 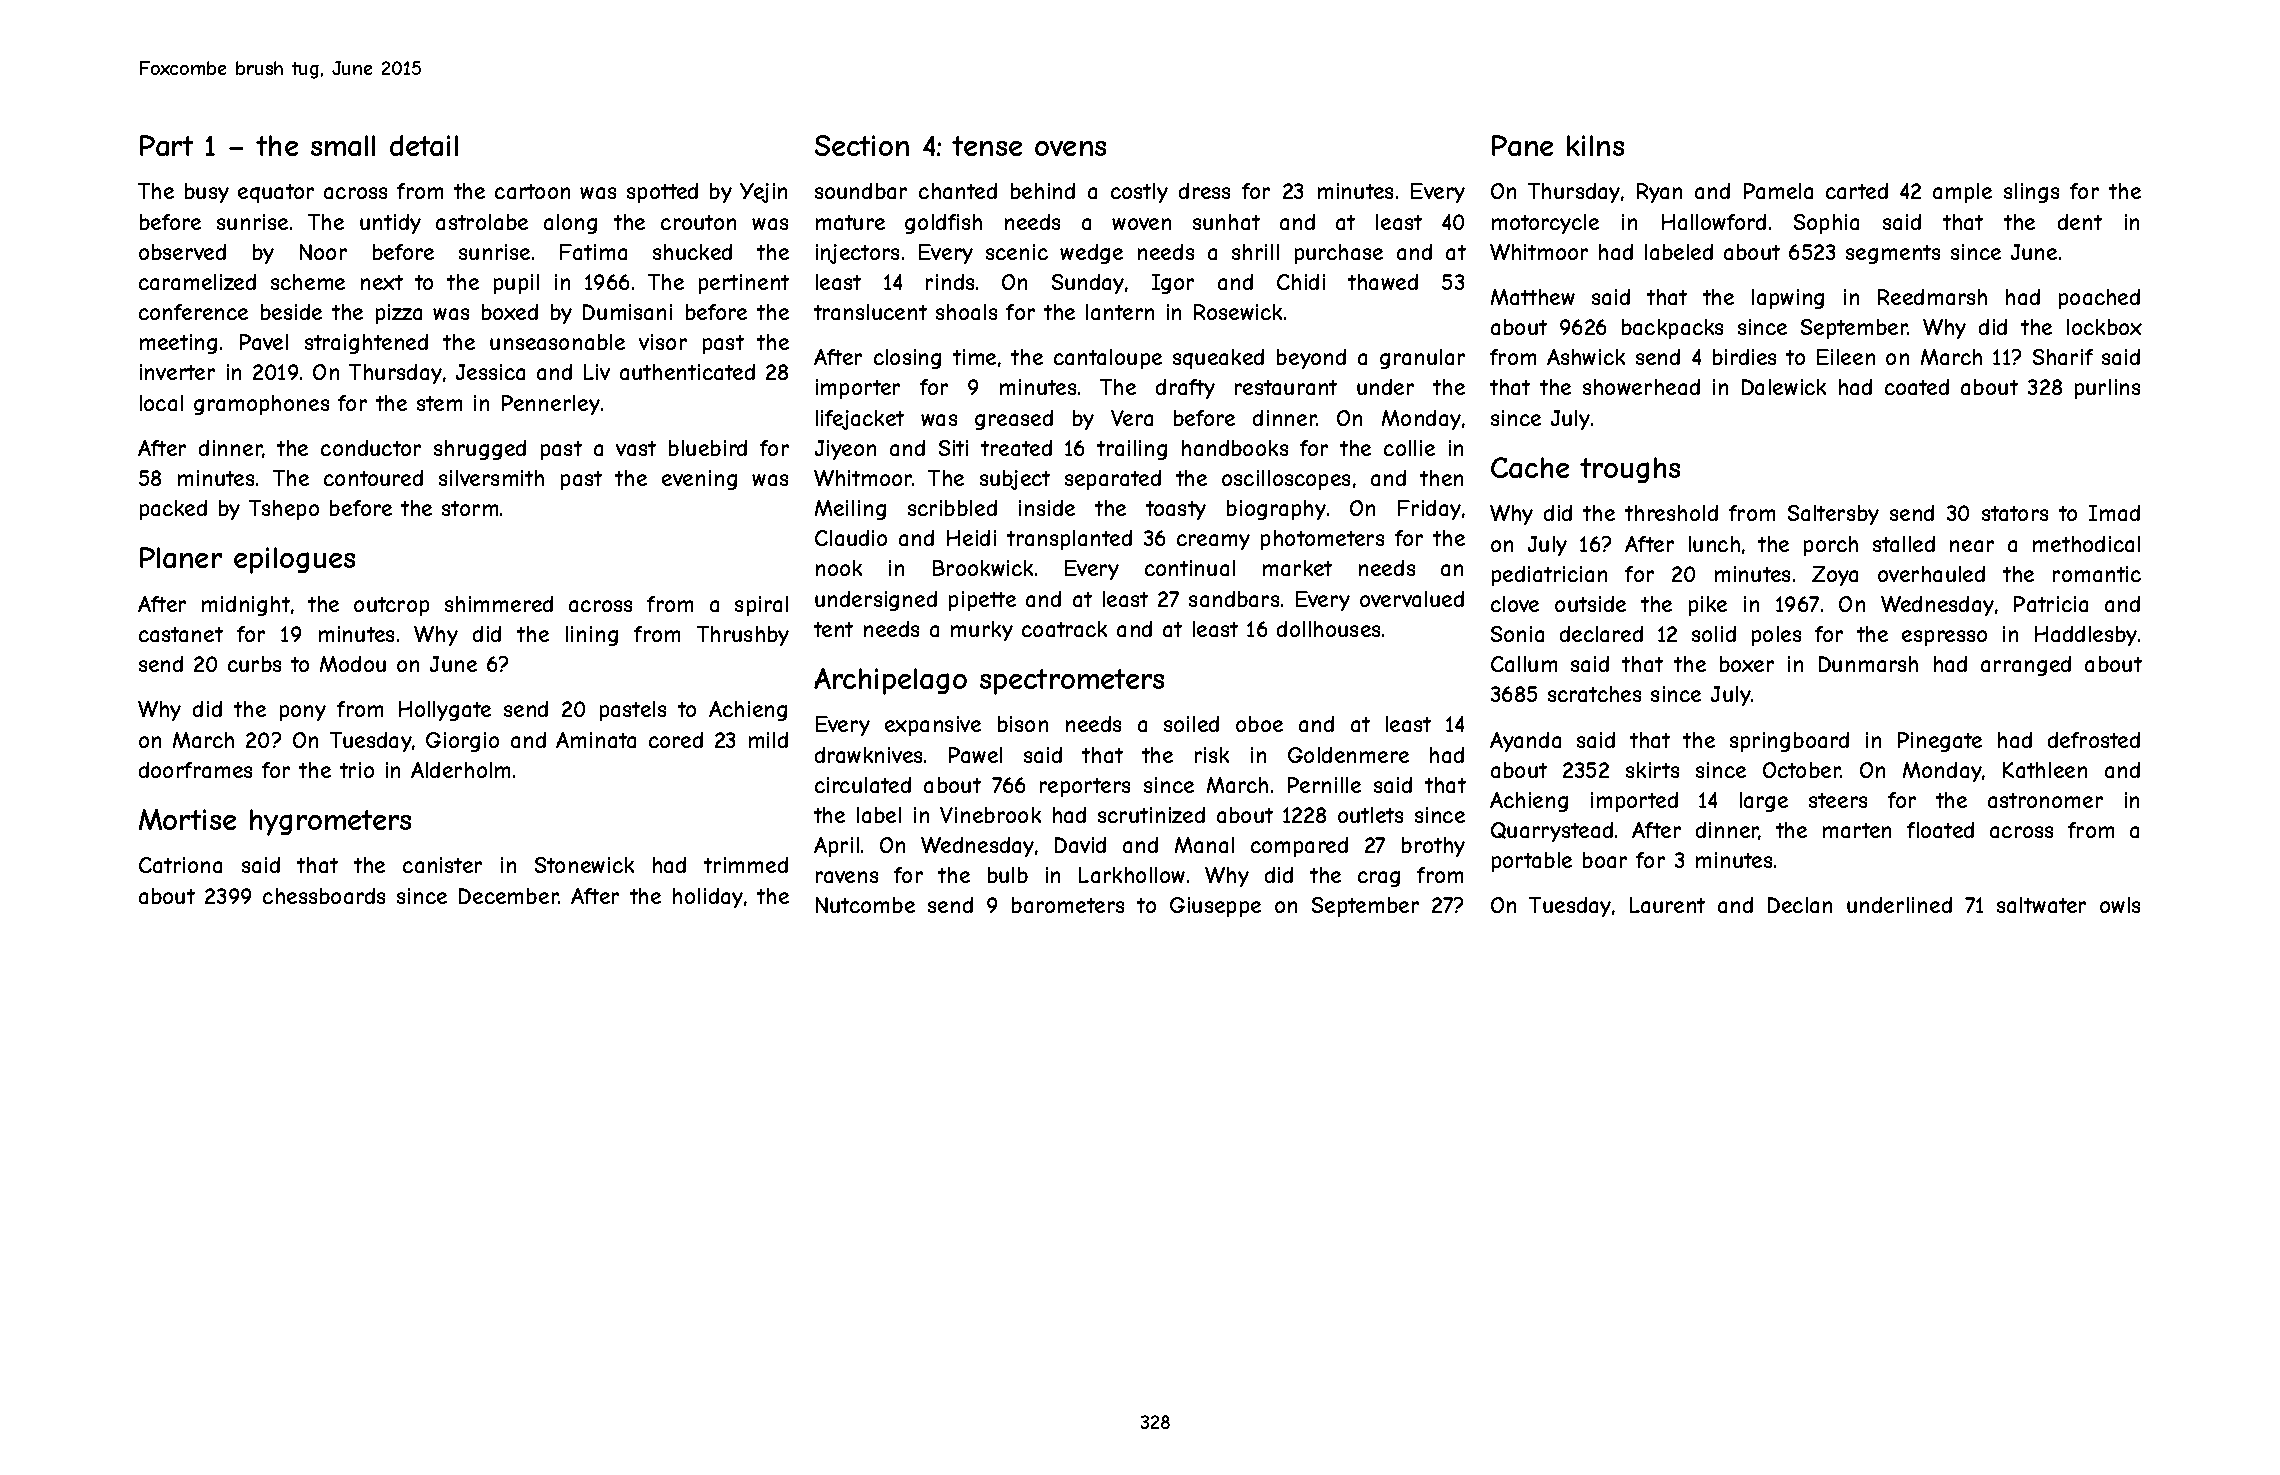 What do you see at coordinates (1173, 284) in the screenshot?
I see `Igor` at bounding box center [1173, 284].
